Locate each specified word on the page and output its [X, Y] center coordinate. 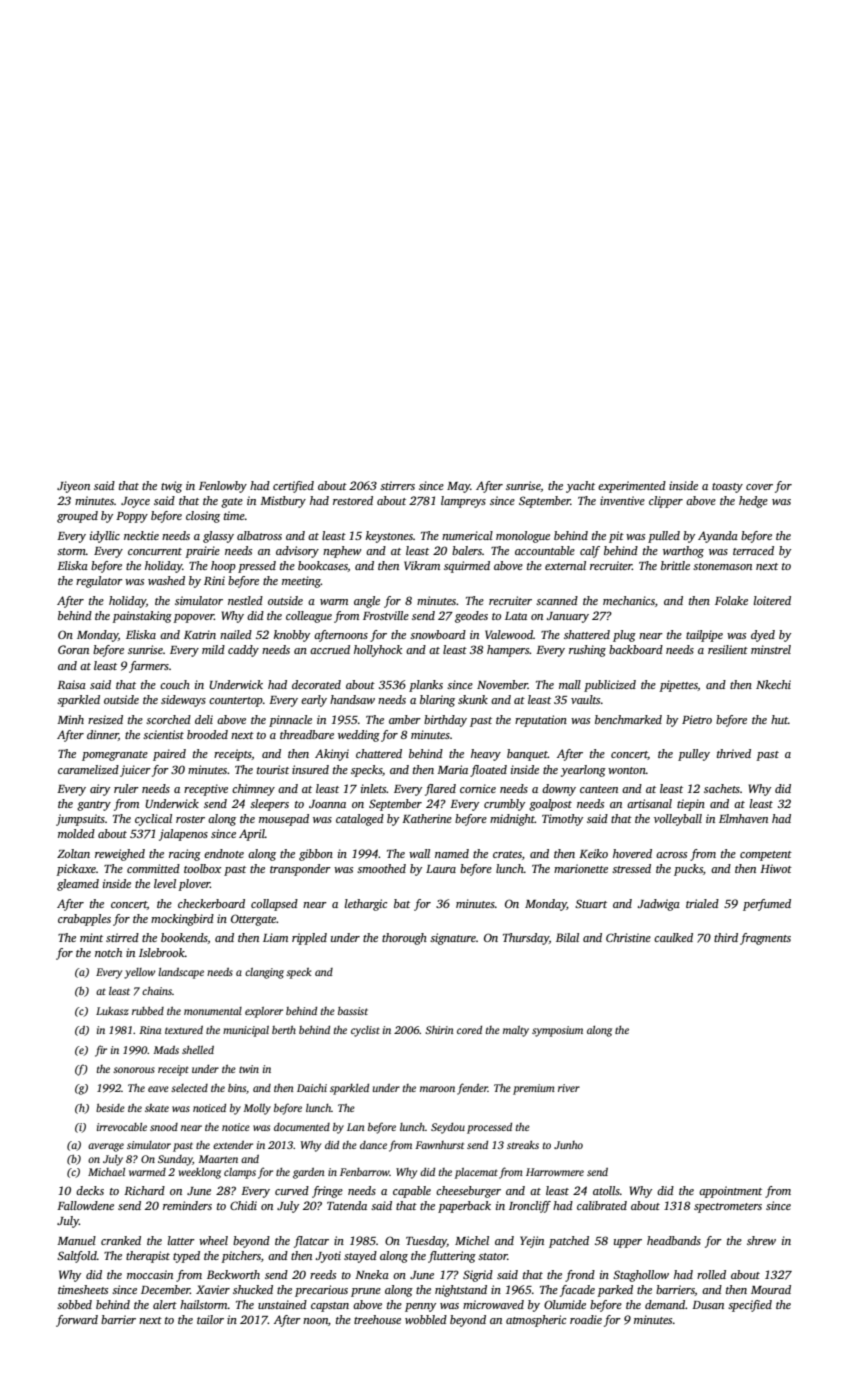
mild [213, 649]
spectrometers [728, 1208]
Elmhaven [743, 818]
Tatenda [347, 1205]
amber [405, 719]
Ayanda [718, 537]
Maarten [218, 1159]
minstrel [771, 649]
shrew [761, 1240]
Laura [441, 869]
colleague [309, 617]
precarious [321, 1291]
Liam [275, 937]
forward [77, 1321]
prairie [202, 552]
